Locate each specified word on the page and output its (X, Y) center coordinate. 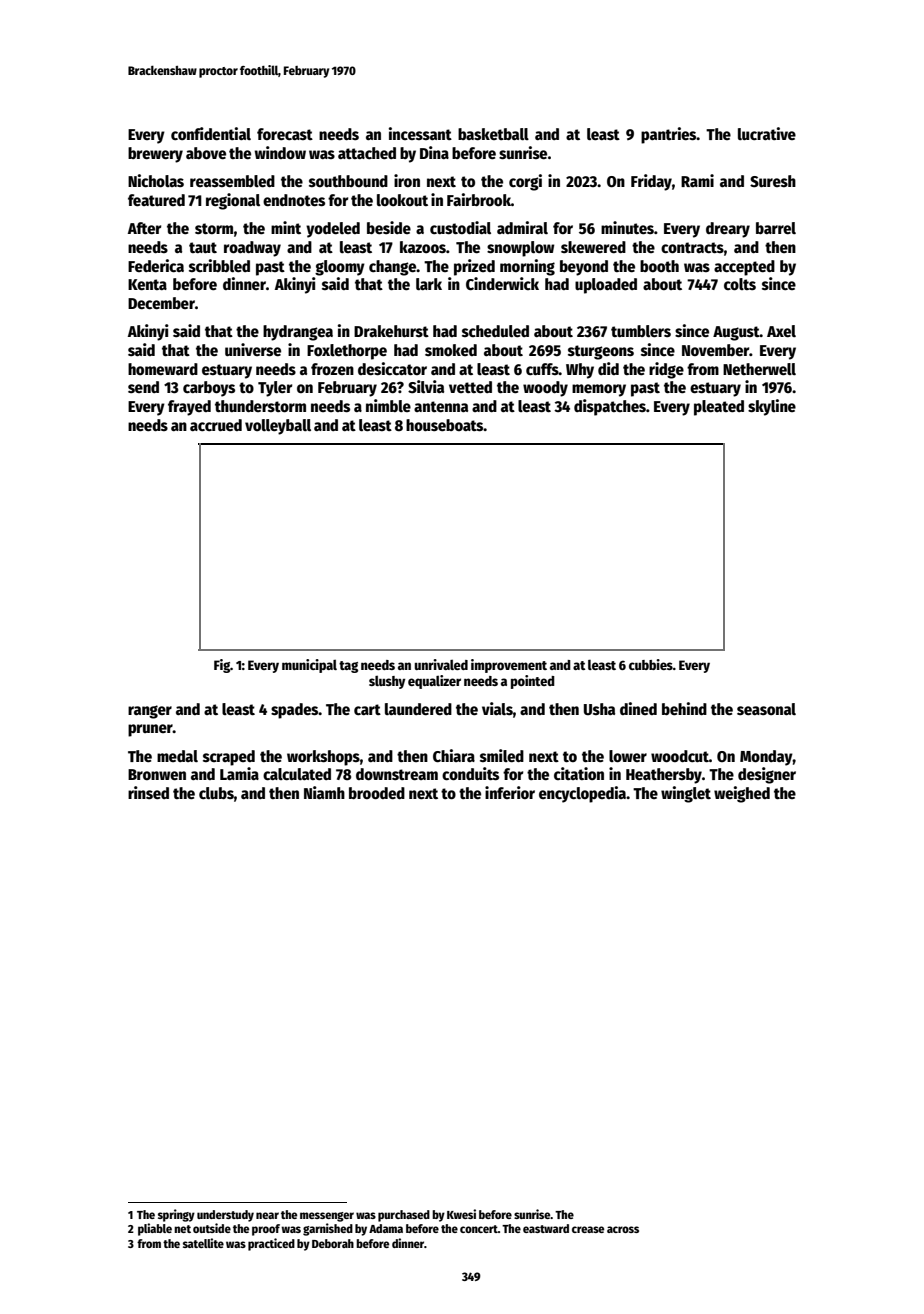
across (623, 1229)
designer (767, 775)
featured (156, 200)
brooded (377, 793)
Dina (434, 152)
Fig (222, 666)
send (143, 387)
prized (474, 267)
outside (212, 1228)
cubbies (651, 664)
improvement (509, 666)
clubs (216, 793)
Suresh (773, 181)
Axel (781, 331)
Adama (386, 1228)
